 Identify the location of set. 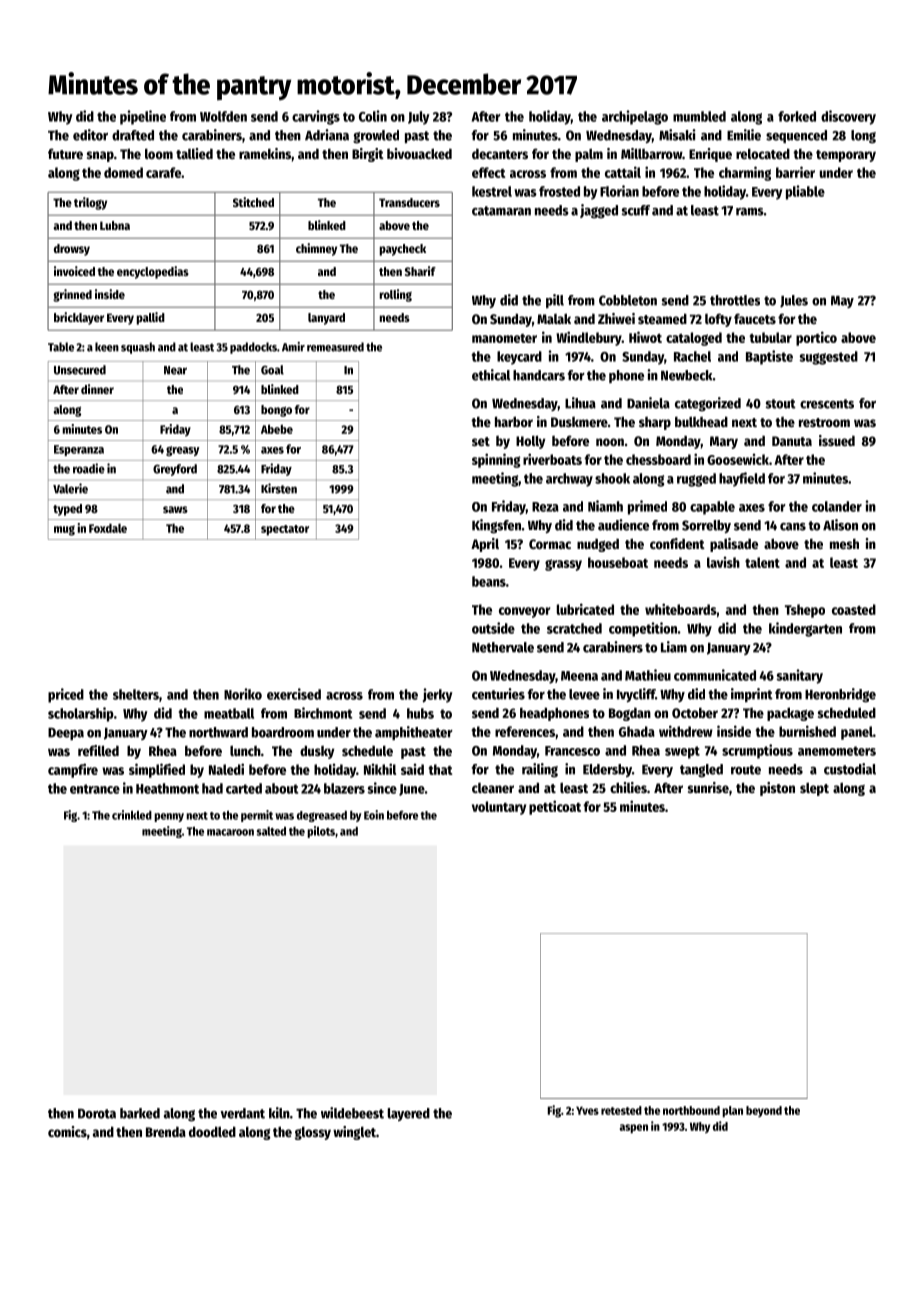
(481, 441).
